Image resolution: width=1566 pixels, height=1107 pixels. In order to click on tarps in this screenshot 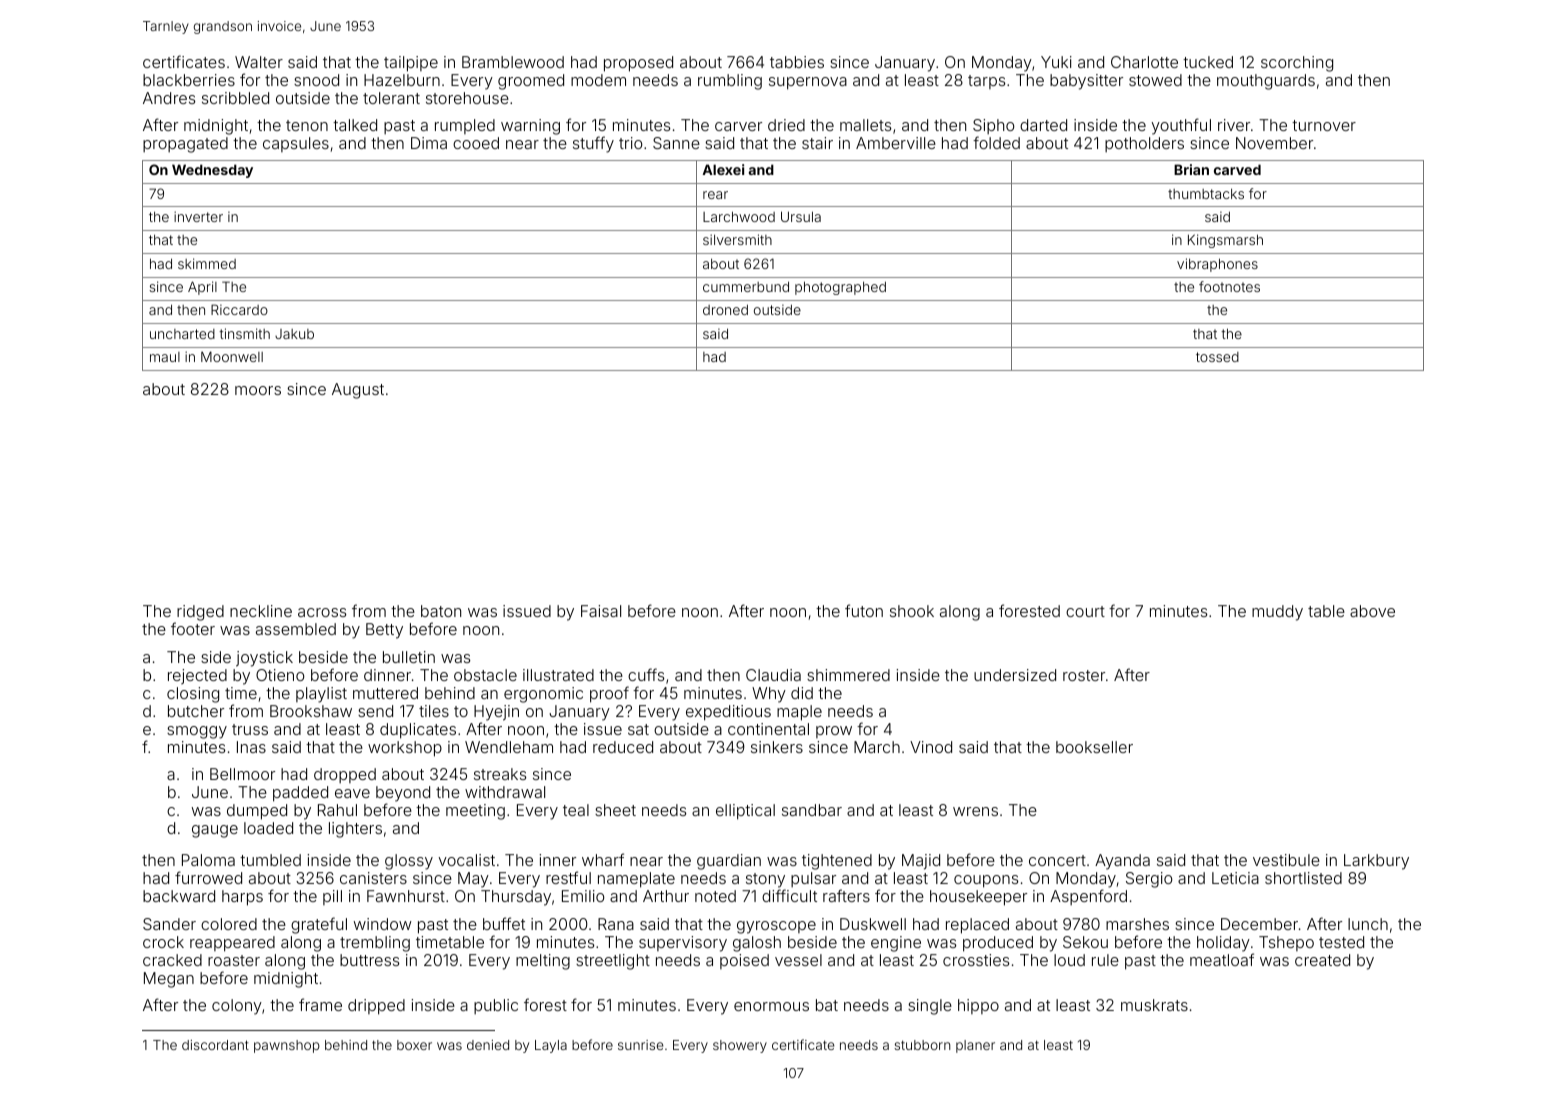, I will do `click(986, 82)`.
